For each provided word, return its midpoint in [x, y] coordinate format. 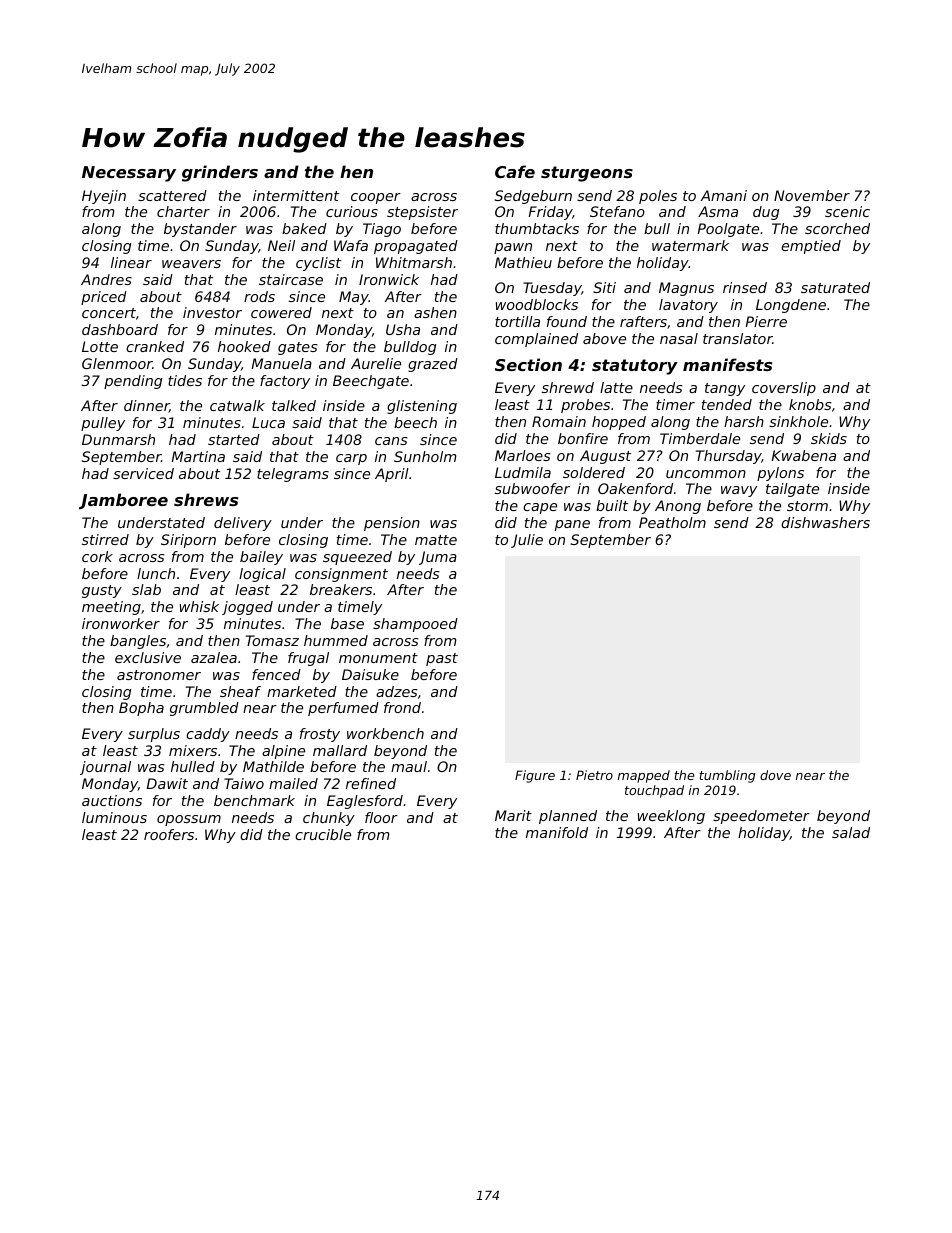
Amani [724, 195]
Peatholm [672, 522]
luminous [114, 817]
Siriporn [188, 541]
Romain [559, 421]
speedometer [761, 817]
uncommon [706, 474]
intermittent [296, 195]
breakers [341, 589]
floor [381, 817]
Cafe [515, 171]
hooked [244, 346]
